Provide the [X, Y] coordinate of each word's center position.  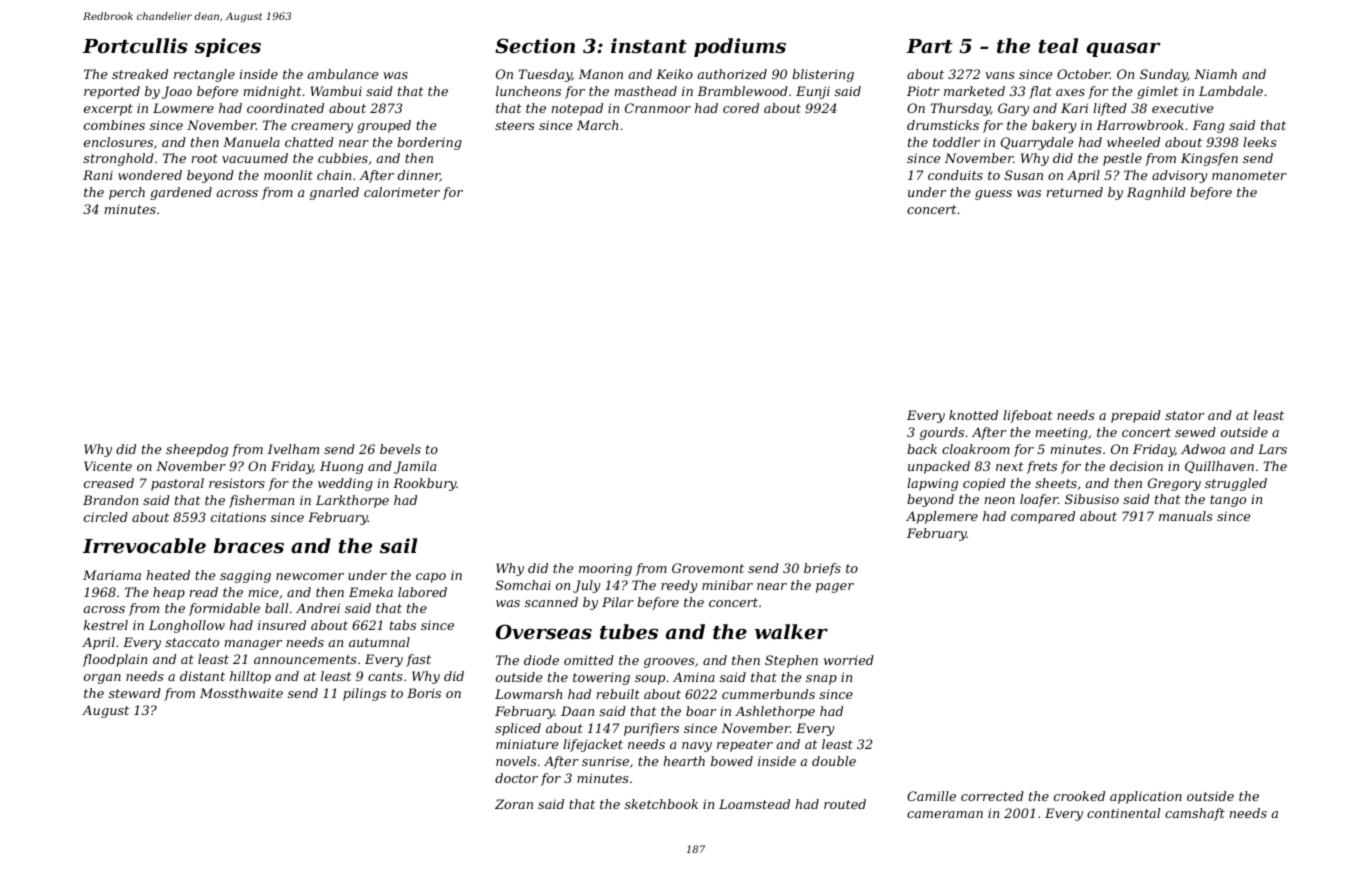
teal [1058, 45]
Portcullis [135, 45]
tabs [403, 625]
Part [929, 46]
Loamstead [754, 804]
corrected [992, 796]
